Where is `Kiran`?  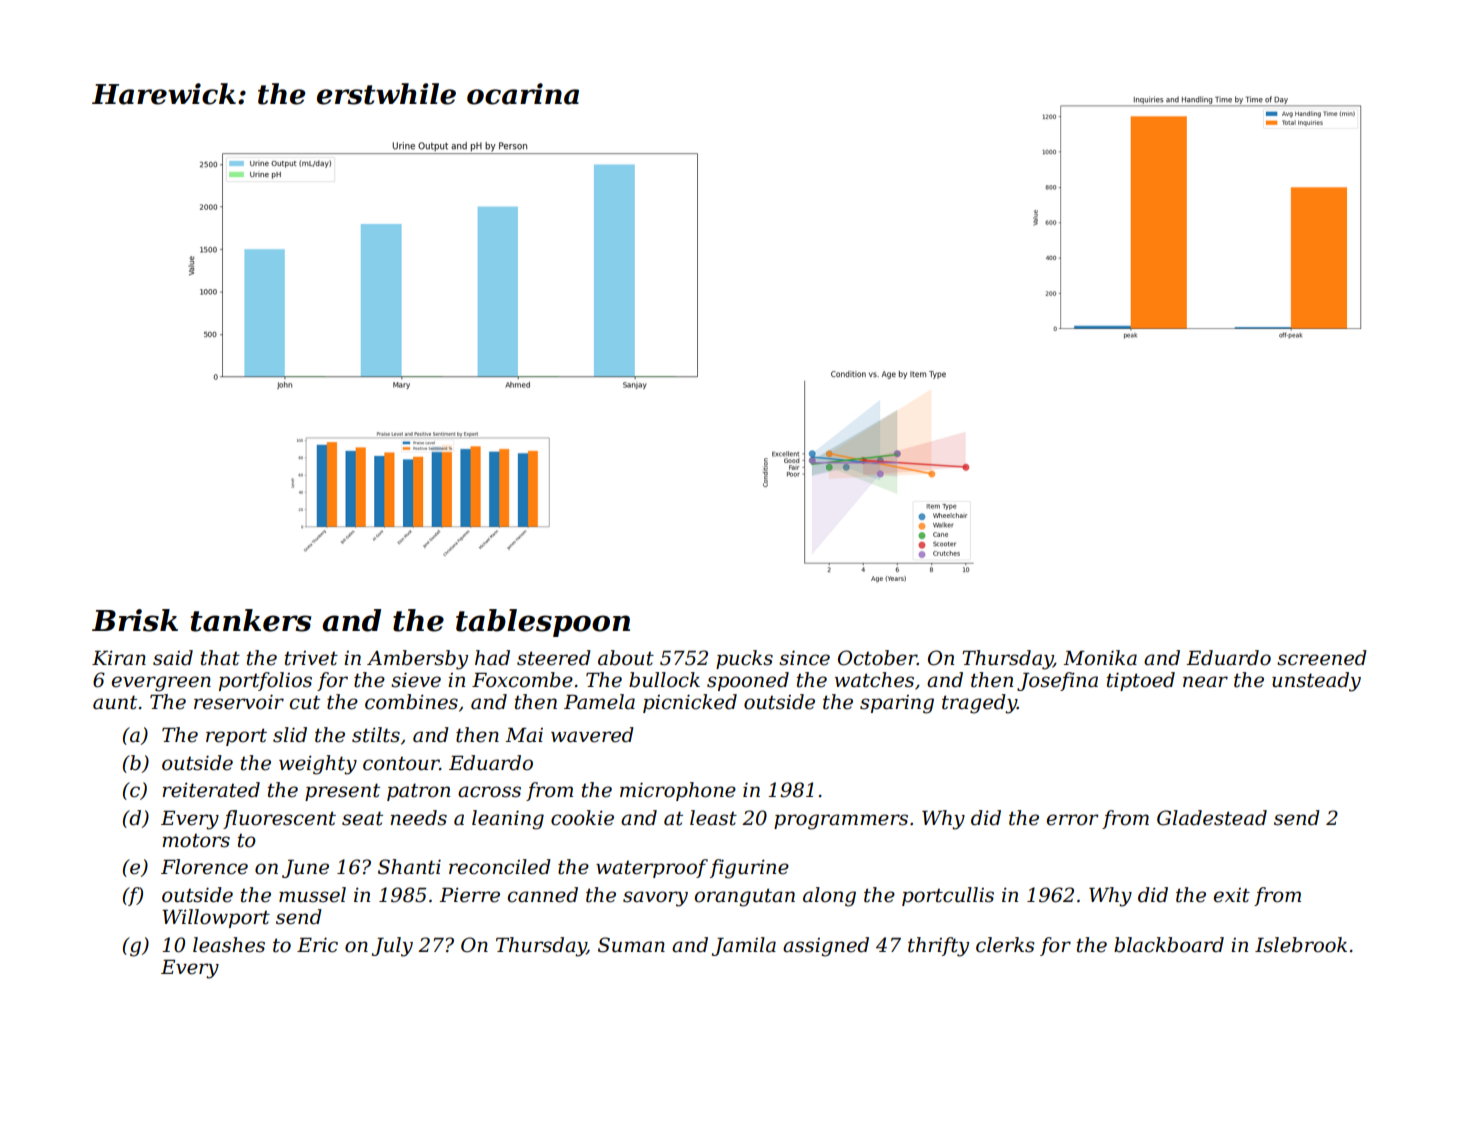
Kiran is located at coordinates (119, 658).
